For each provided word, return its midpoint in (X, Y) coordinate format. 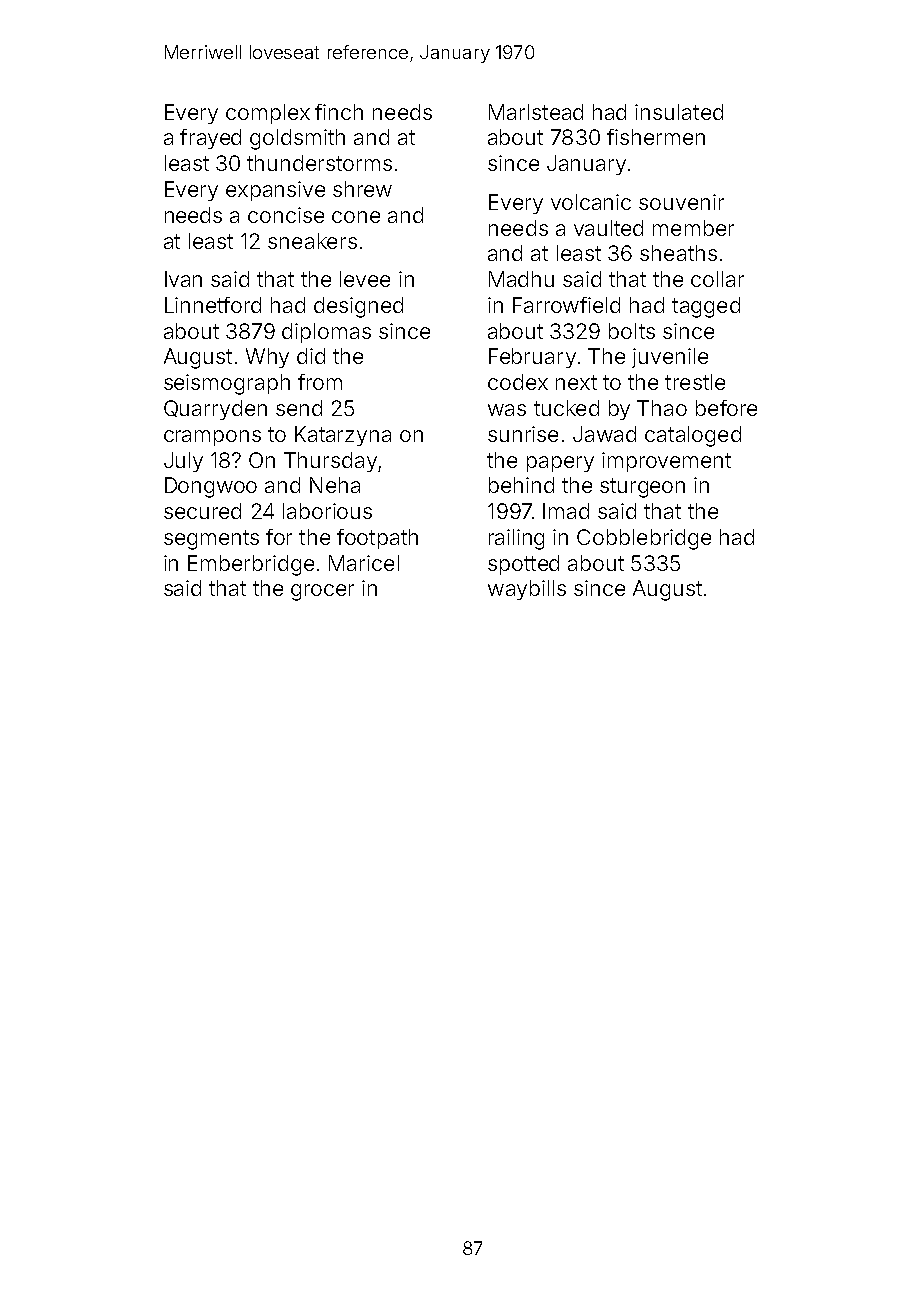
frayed (210, 139)
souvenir (681, 202)
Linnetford (213, 305)
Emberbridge (251, 565)
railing (516, 539)
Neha (335, 485)
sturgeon (642, 488)
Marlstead (536, 112)
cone (356, 217)
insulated (679, 112)
